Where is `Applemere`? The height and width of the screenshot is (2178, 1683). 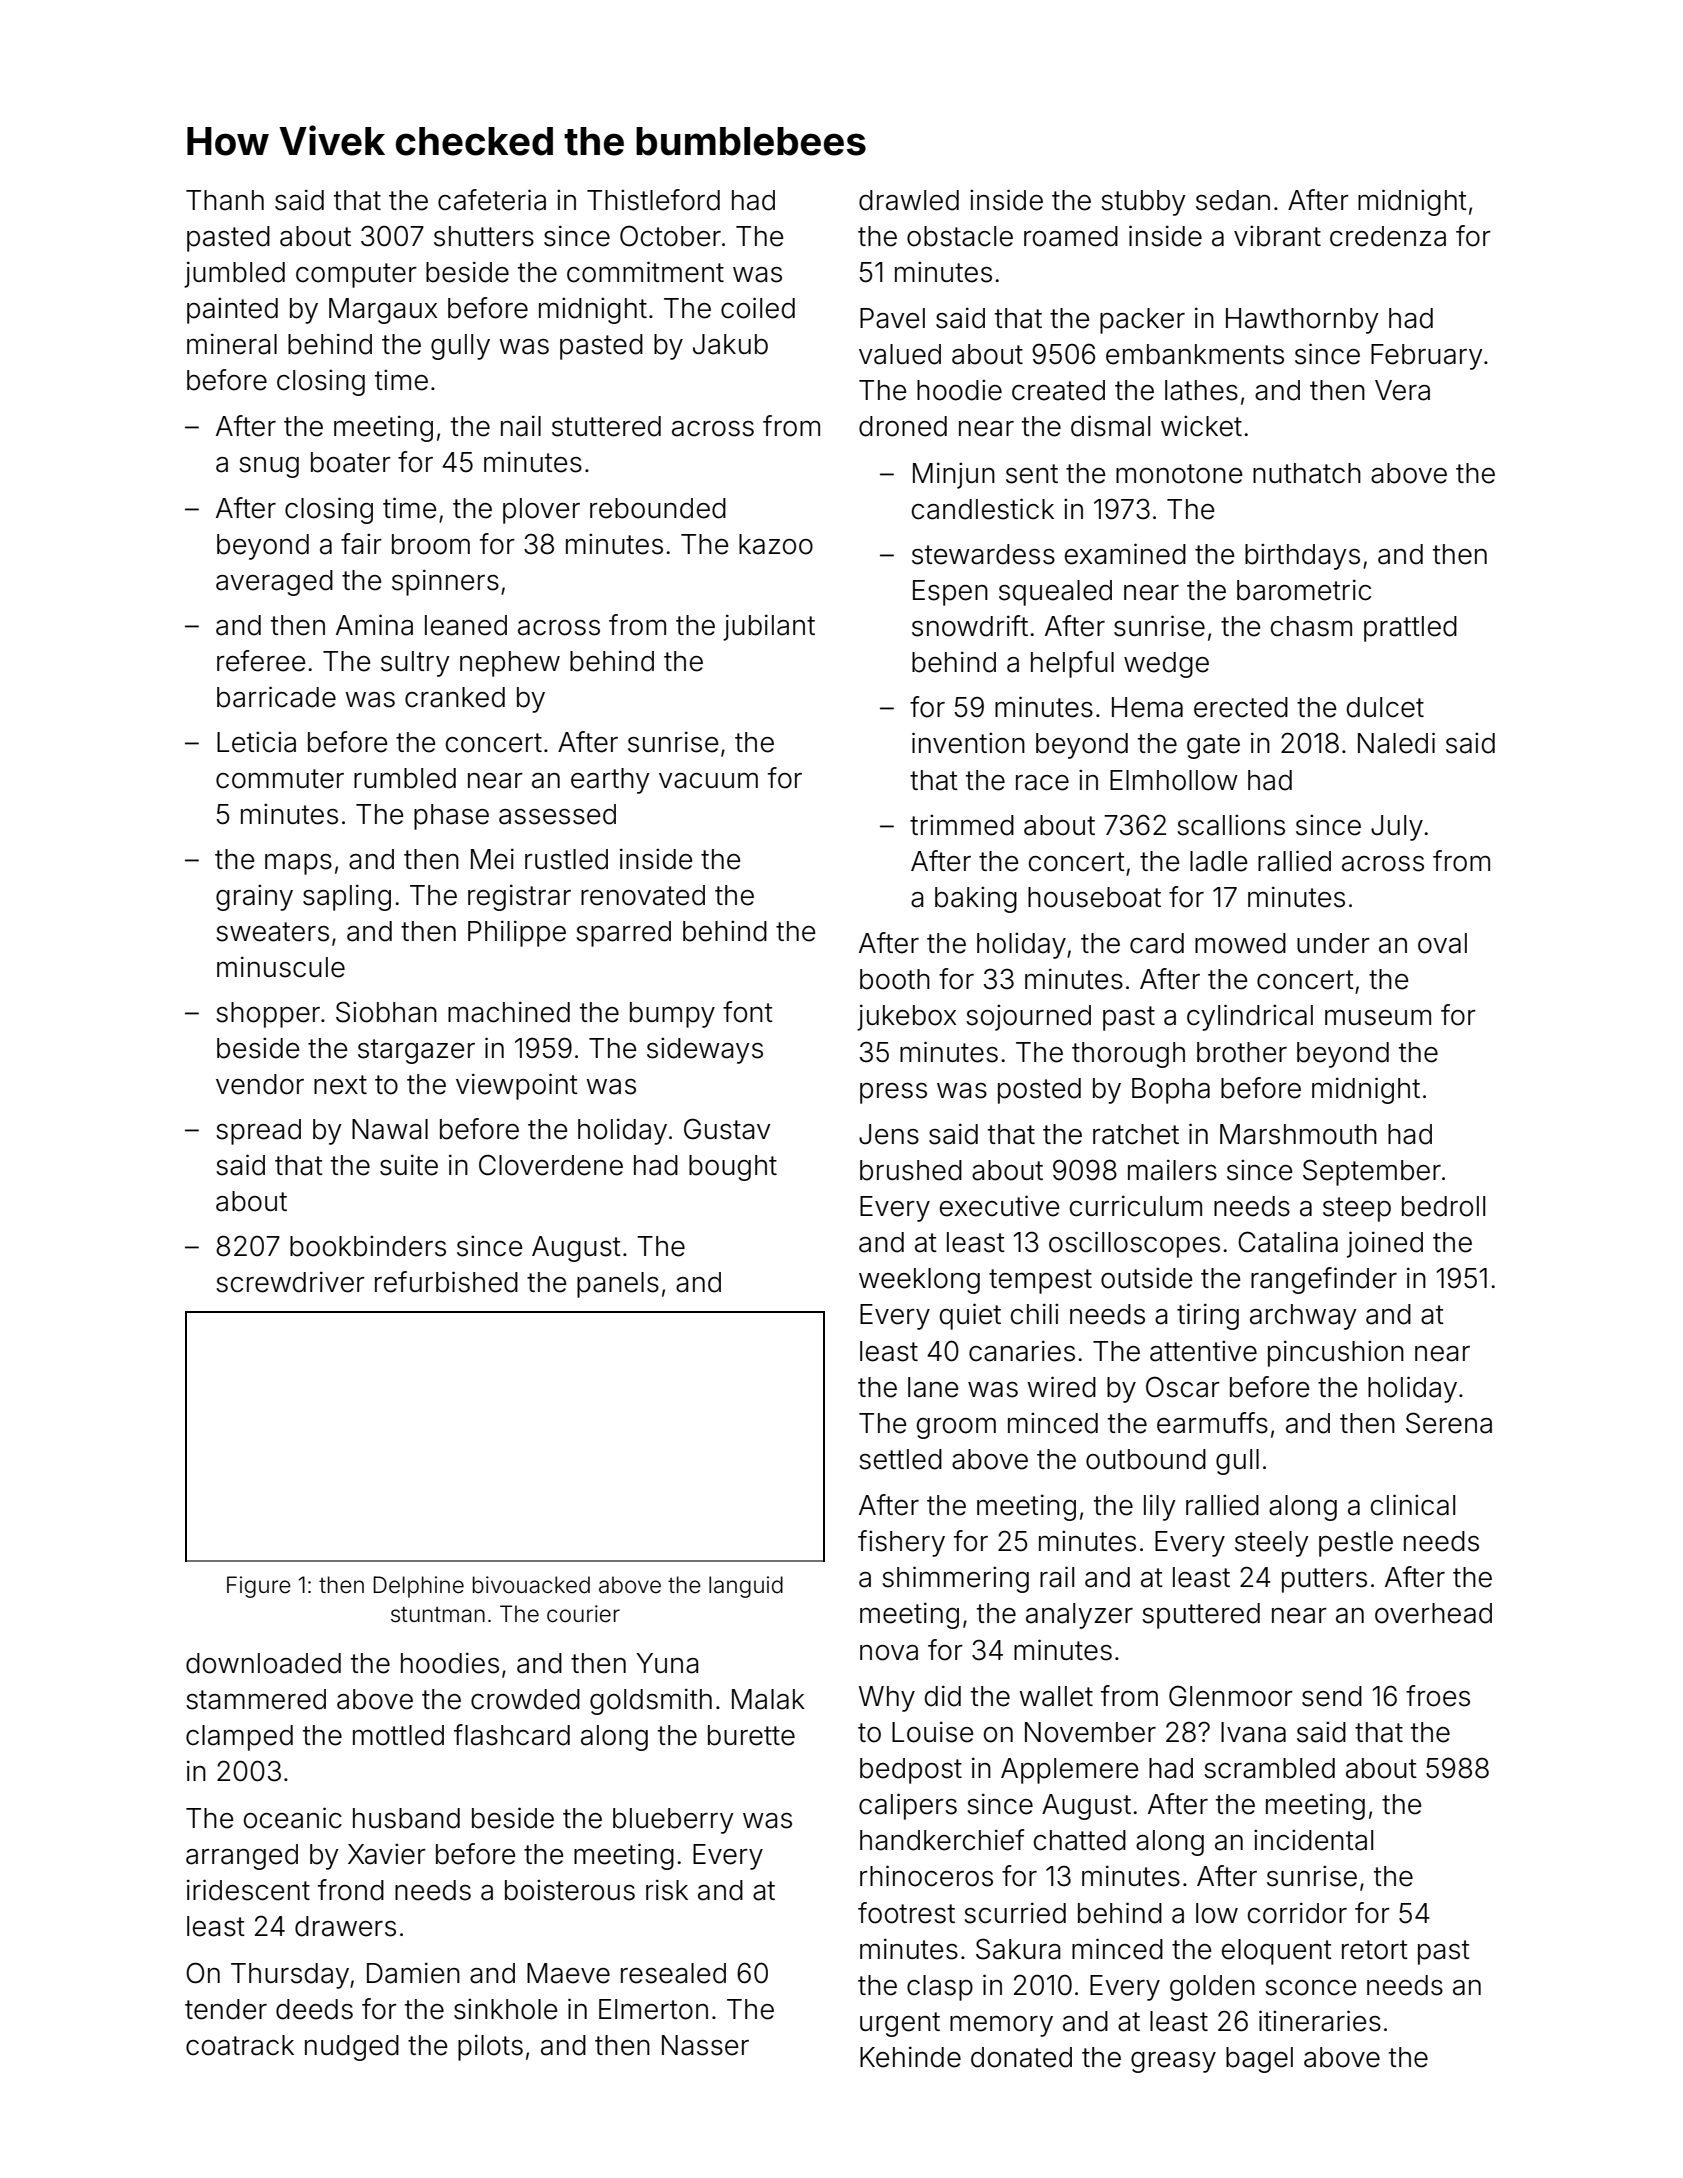 Applemere is located at coordinates (1070, 1771).
